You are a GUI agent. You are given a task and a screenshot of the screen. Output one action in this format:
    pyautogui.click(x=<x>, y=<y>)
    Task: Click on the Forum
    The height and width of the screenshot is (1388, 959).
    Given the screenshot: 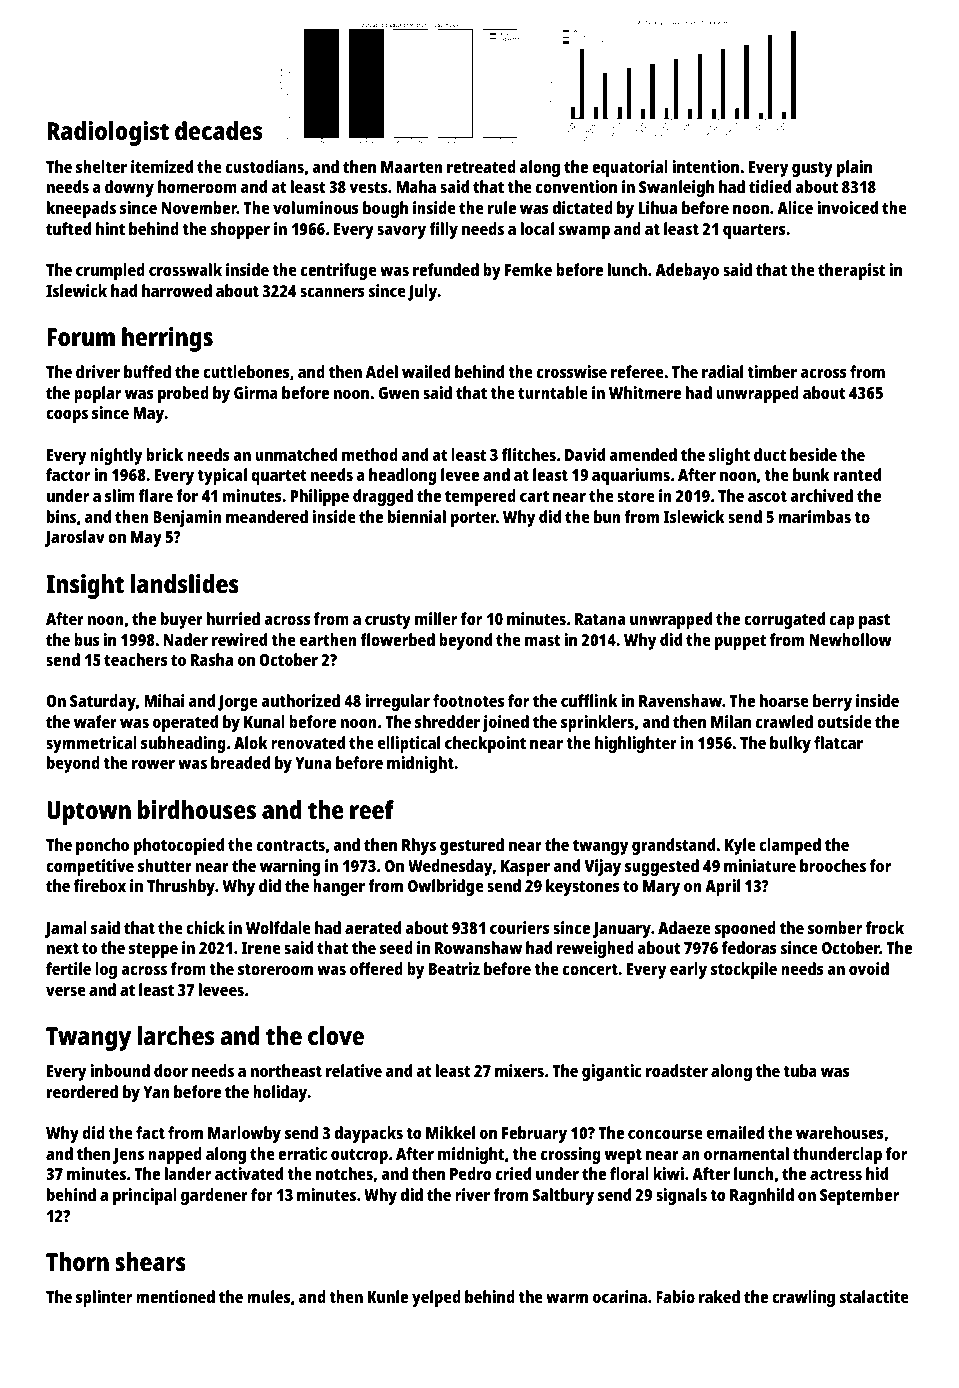 What is the action you would take?
    pyautogui.click(x=81, y=337)
